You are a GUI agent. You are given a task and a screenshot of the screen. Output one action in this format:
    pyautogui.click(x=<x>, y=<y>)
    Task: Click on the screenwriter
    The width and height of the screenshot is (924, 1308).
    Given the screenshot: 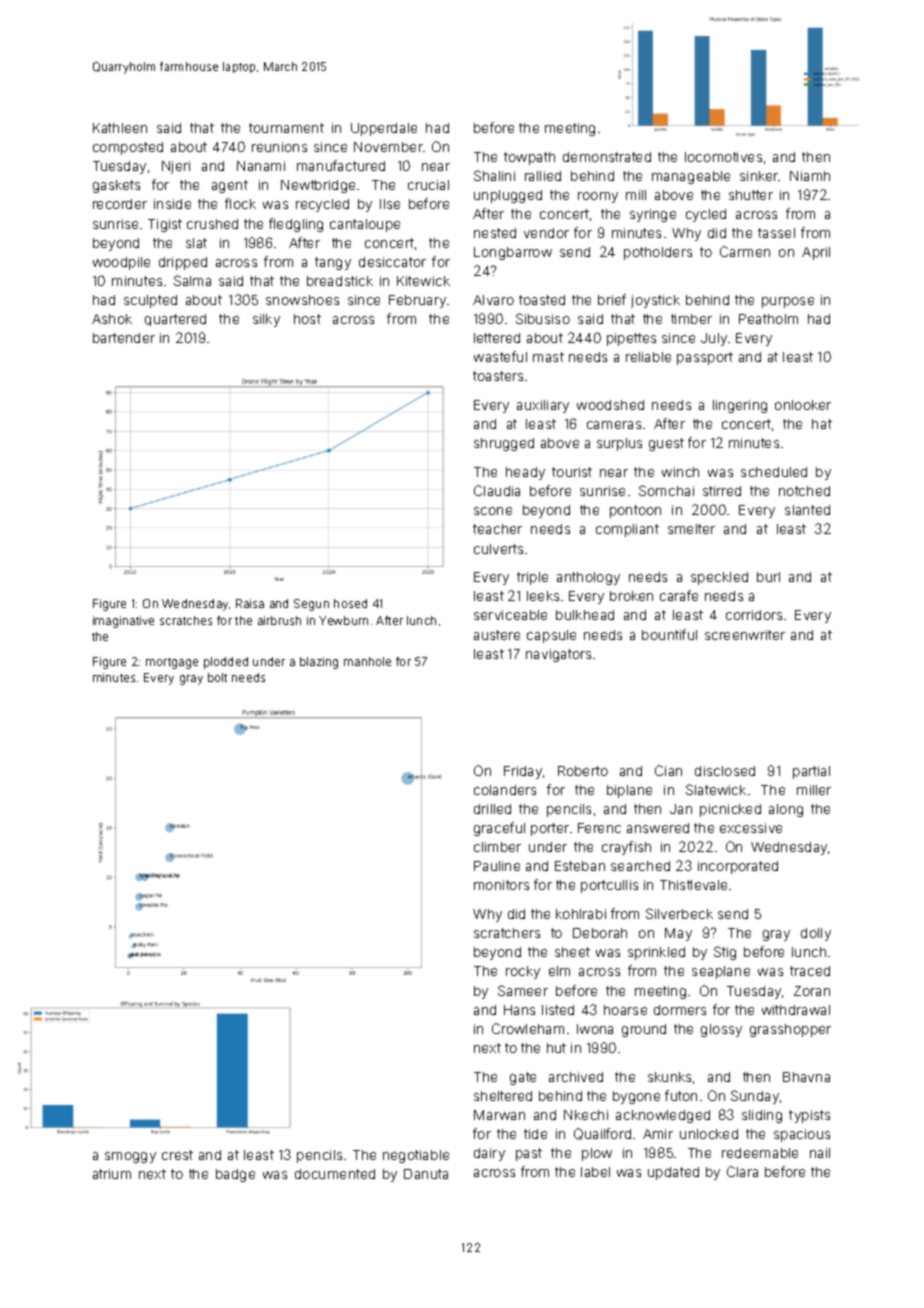 What is the action you would take?
    pyautogui.click(x=745, y=635)
